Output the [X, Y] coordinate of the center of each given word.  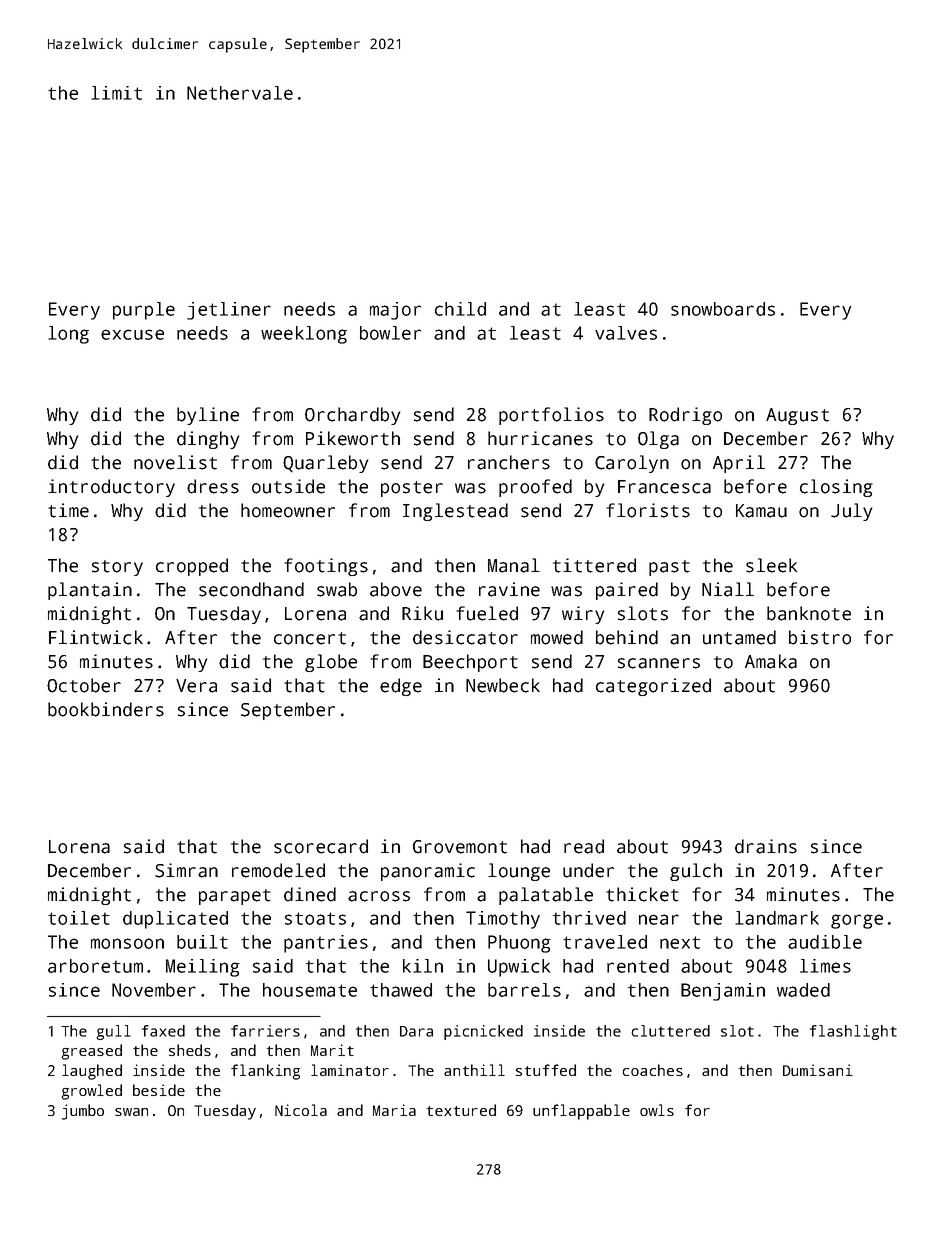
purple [144, 311]
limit [116, 93]
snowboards [723, 309]
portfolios [551, 416]
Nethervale [240, 93]
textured [461, 1110]
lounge [519, 872]
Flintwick [96, 637]
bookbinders [106, 709]
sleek [771, 565]
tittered [594, 565]
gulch [696, 872]
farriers [265, 1031]
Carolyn [632, 464]
